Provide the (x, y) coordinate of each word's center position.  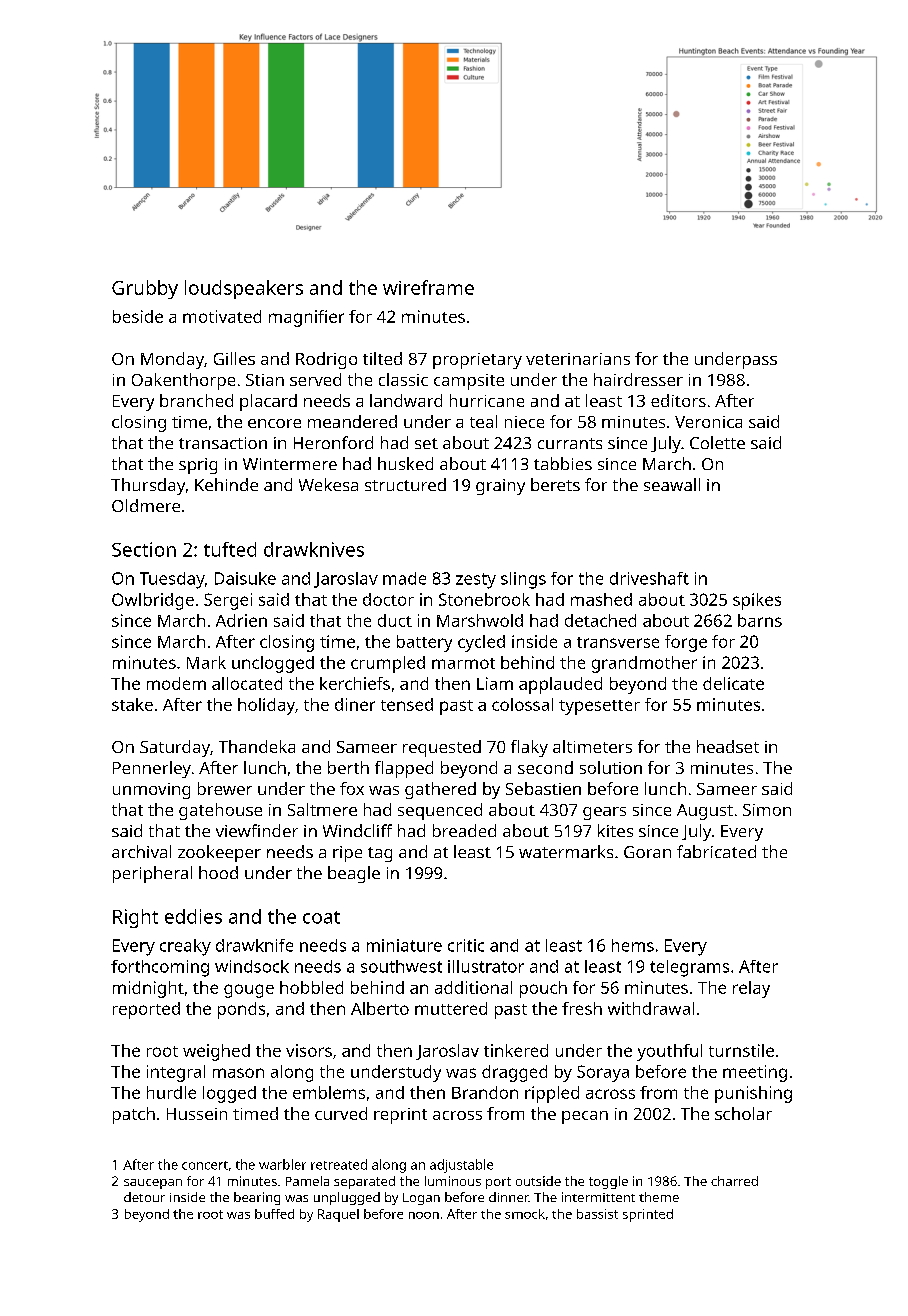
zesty (476, 581)
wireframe (428, 287)
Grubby (145, 289)
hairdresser (638, 379)
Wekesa (328, 484)
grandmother (644, 664)
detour (144, 1197)
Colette (717, 442)
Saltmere (322, 809)
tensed (407, 704)
